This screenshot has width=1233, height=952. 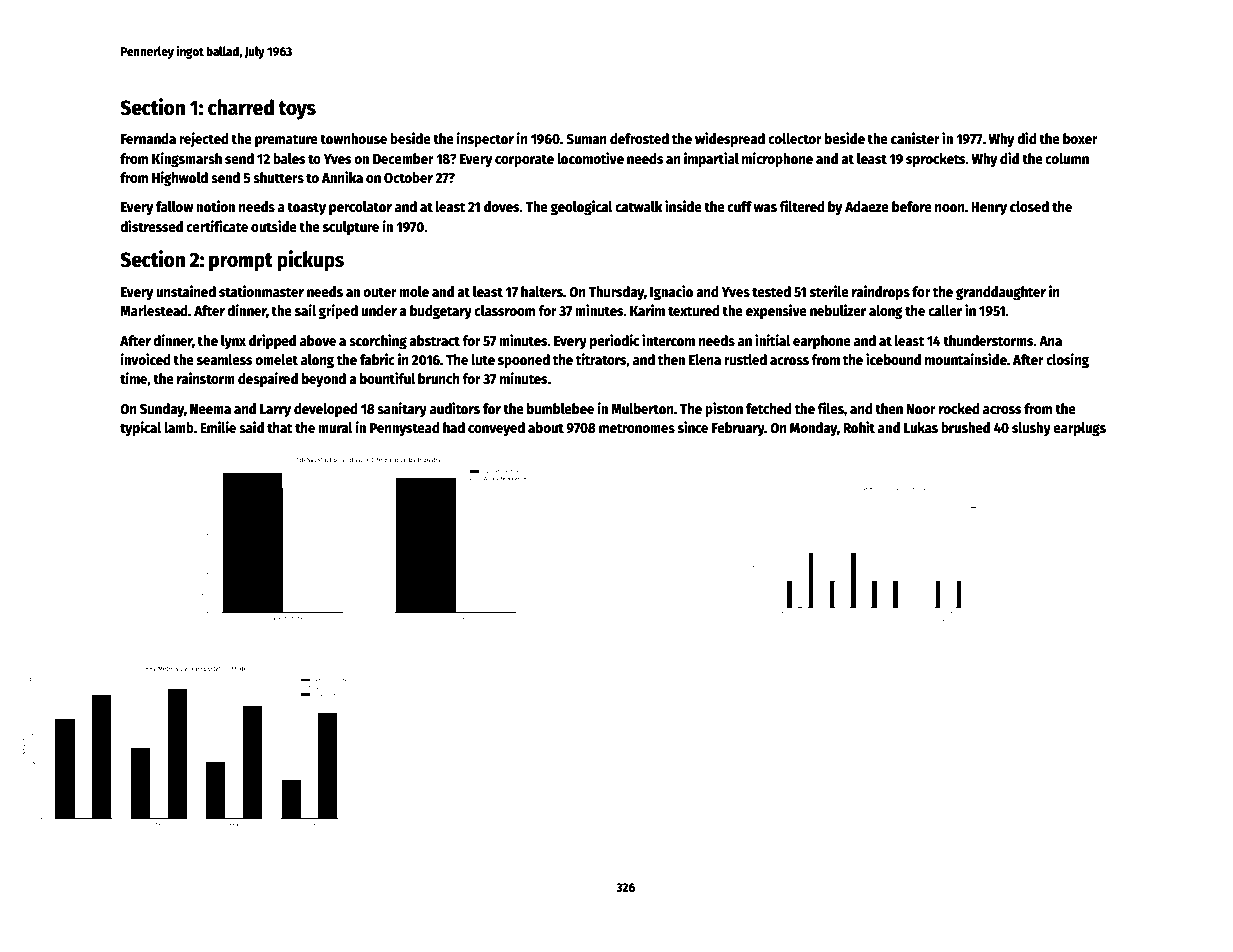 I want to click on Marlestead, so click(x=154, y=310).
